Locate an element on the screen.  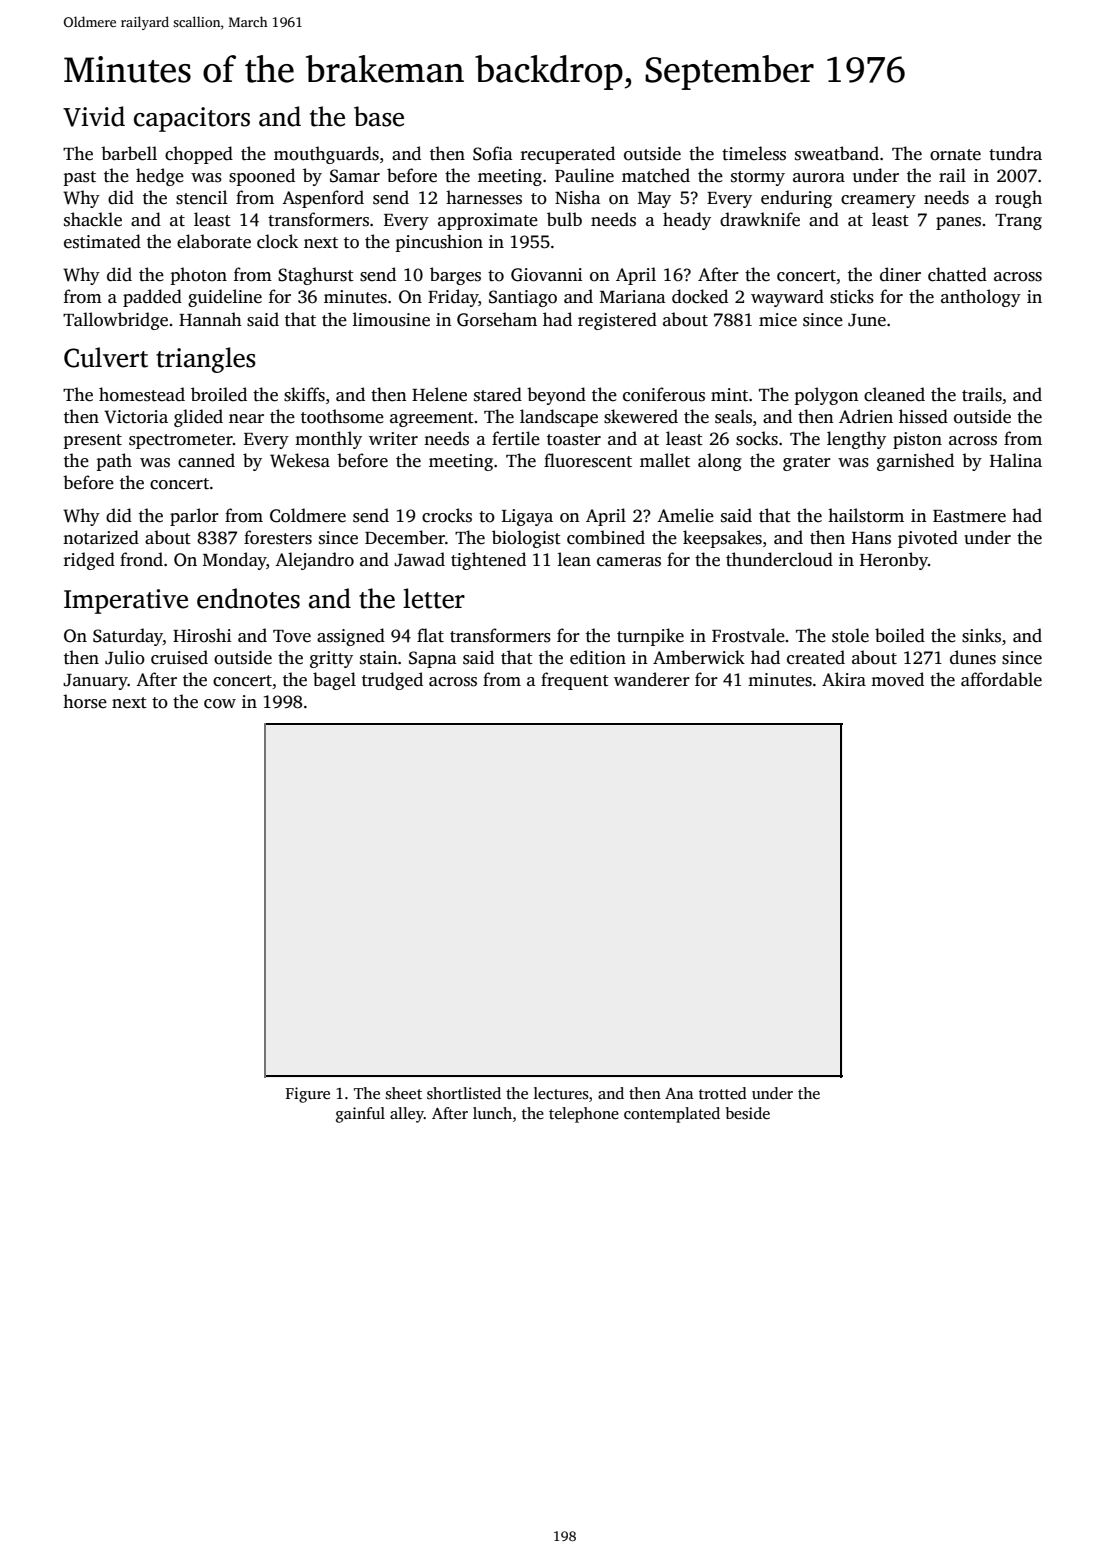
gainful is located at coordinates (360, 1115).
